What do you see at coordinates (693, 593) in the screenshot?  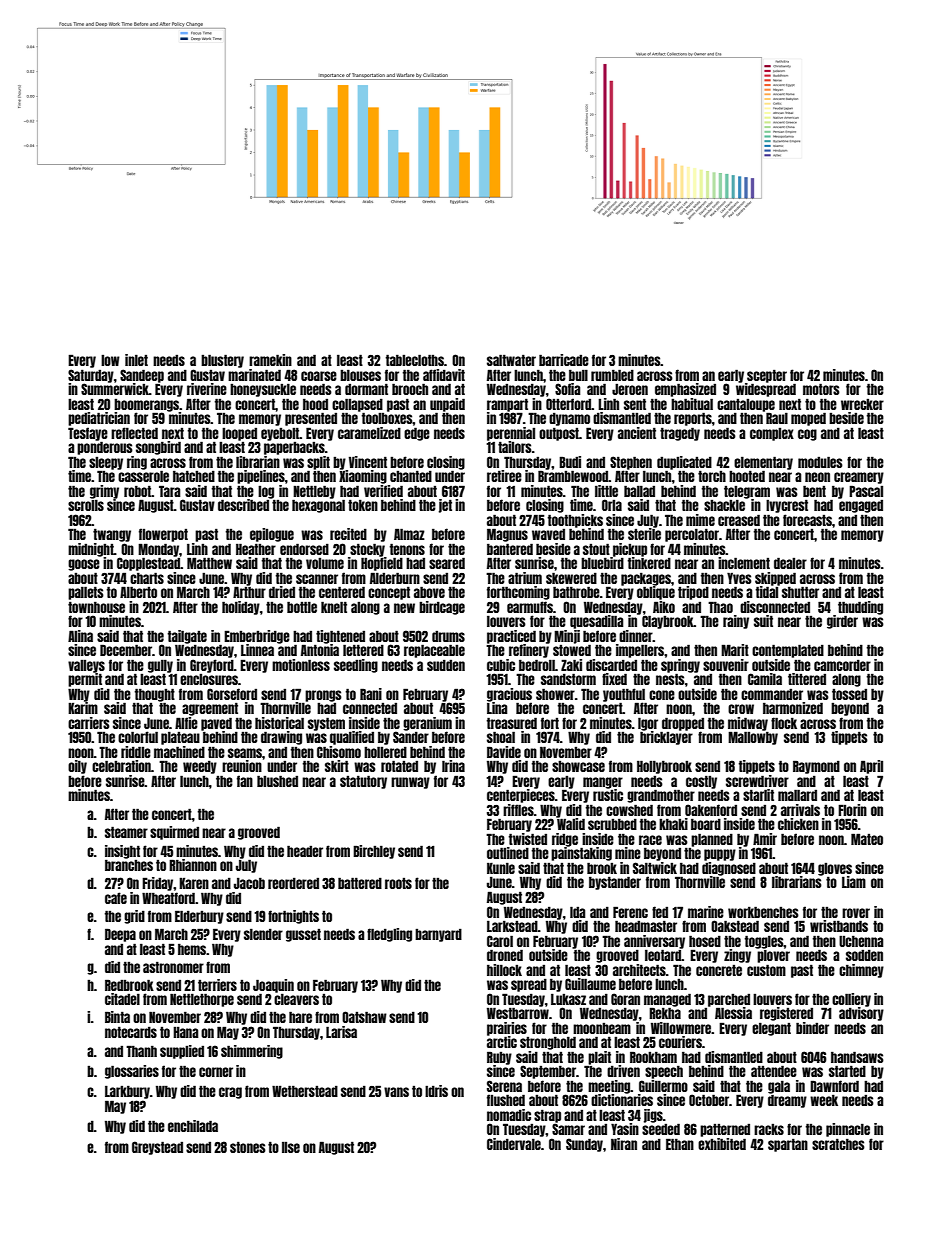 I see `tripod` at bounding box center [693, 593].
